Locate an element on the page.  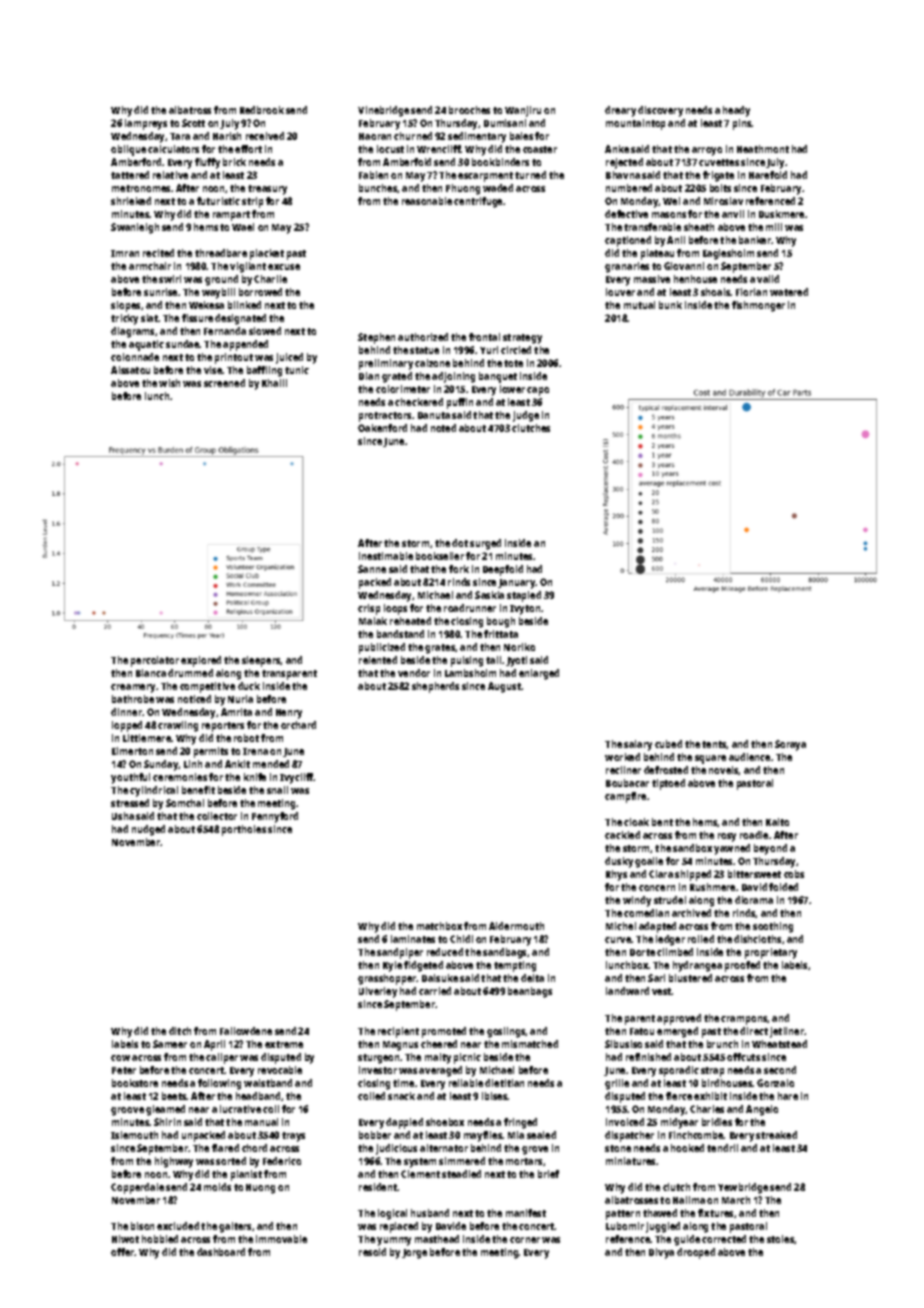
calzone is located at coordinates (432, 363).
